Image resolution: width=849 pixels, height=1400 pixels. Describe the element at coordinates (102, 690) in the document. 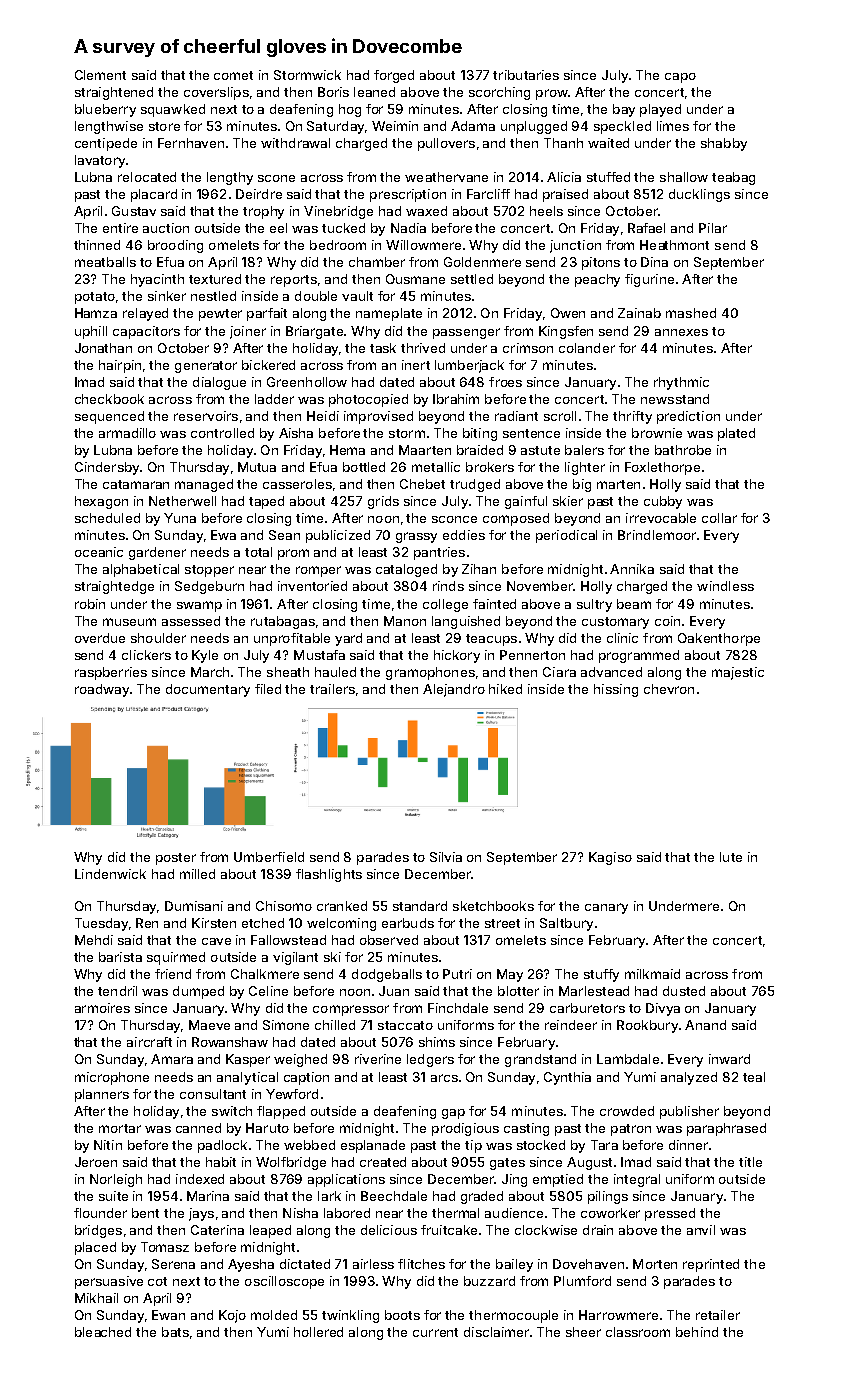

I see `roadway` at that location.
